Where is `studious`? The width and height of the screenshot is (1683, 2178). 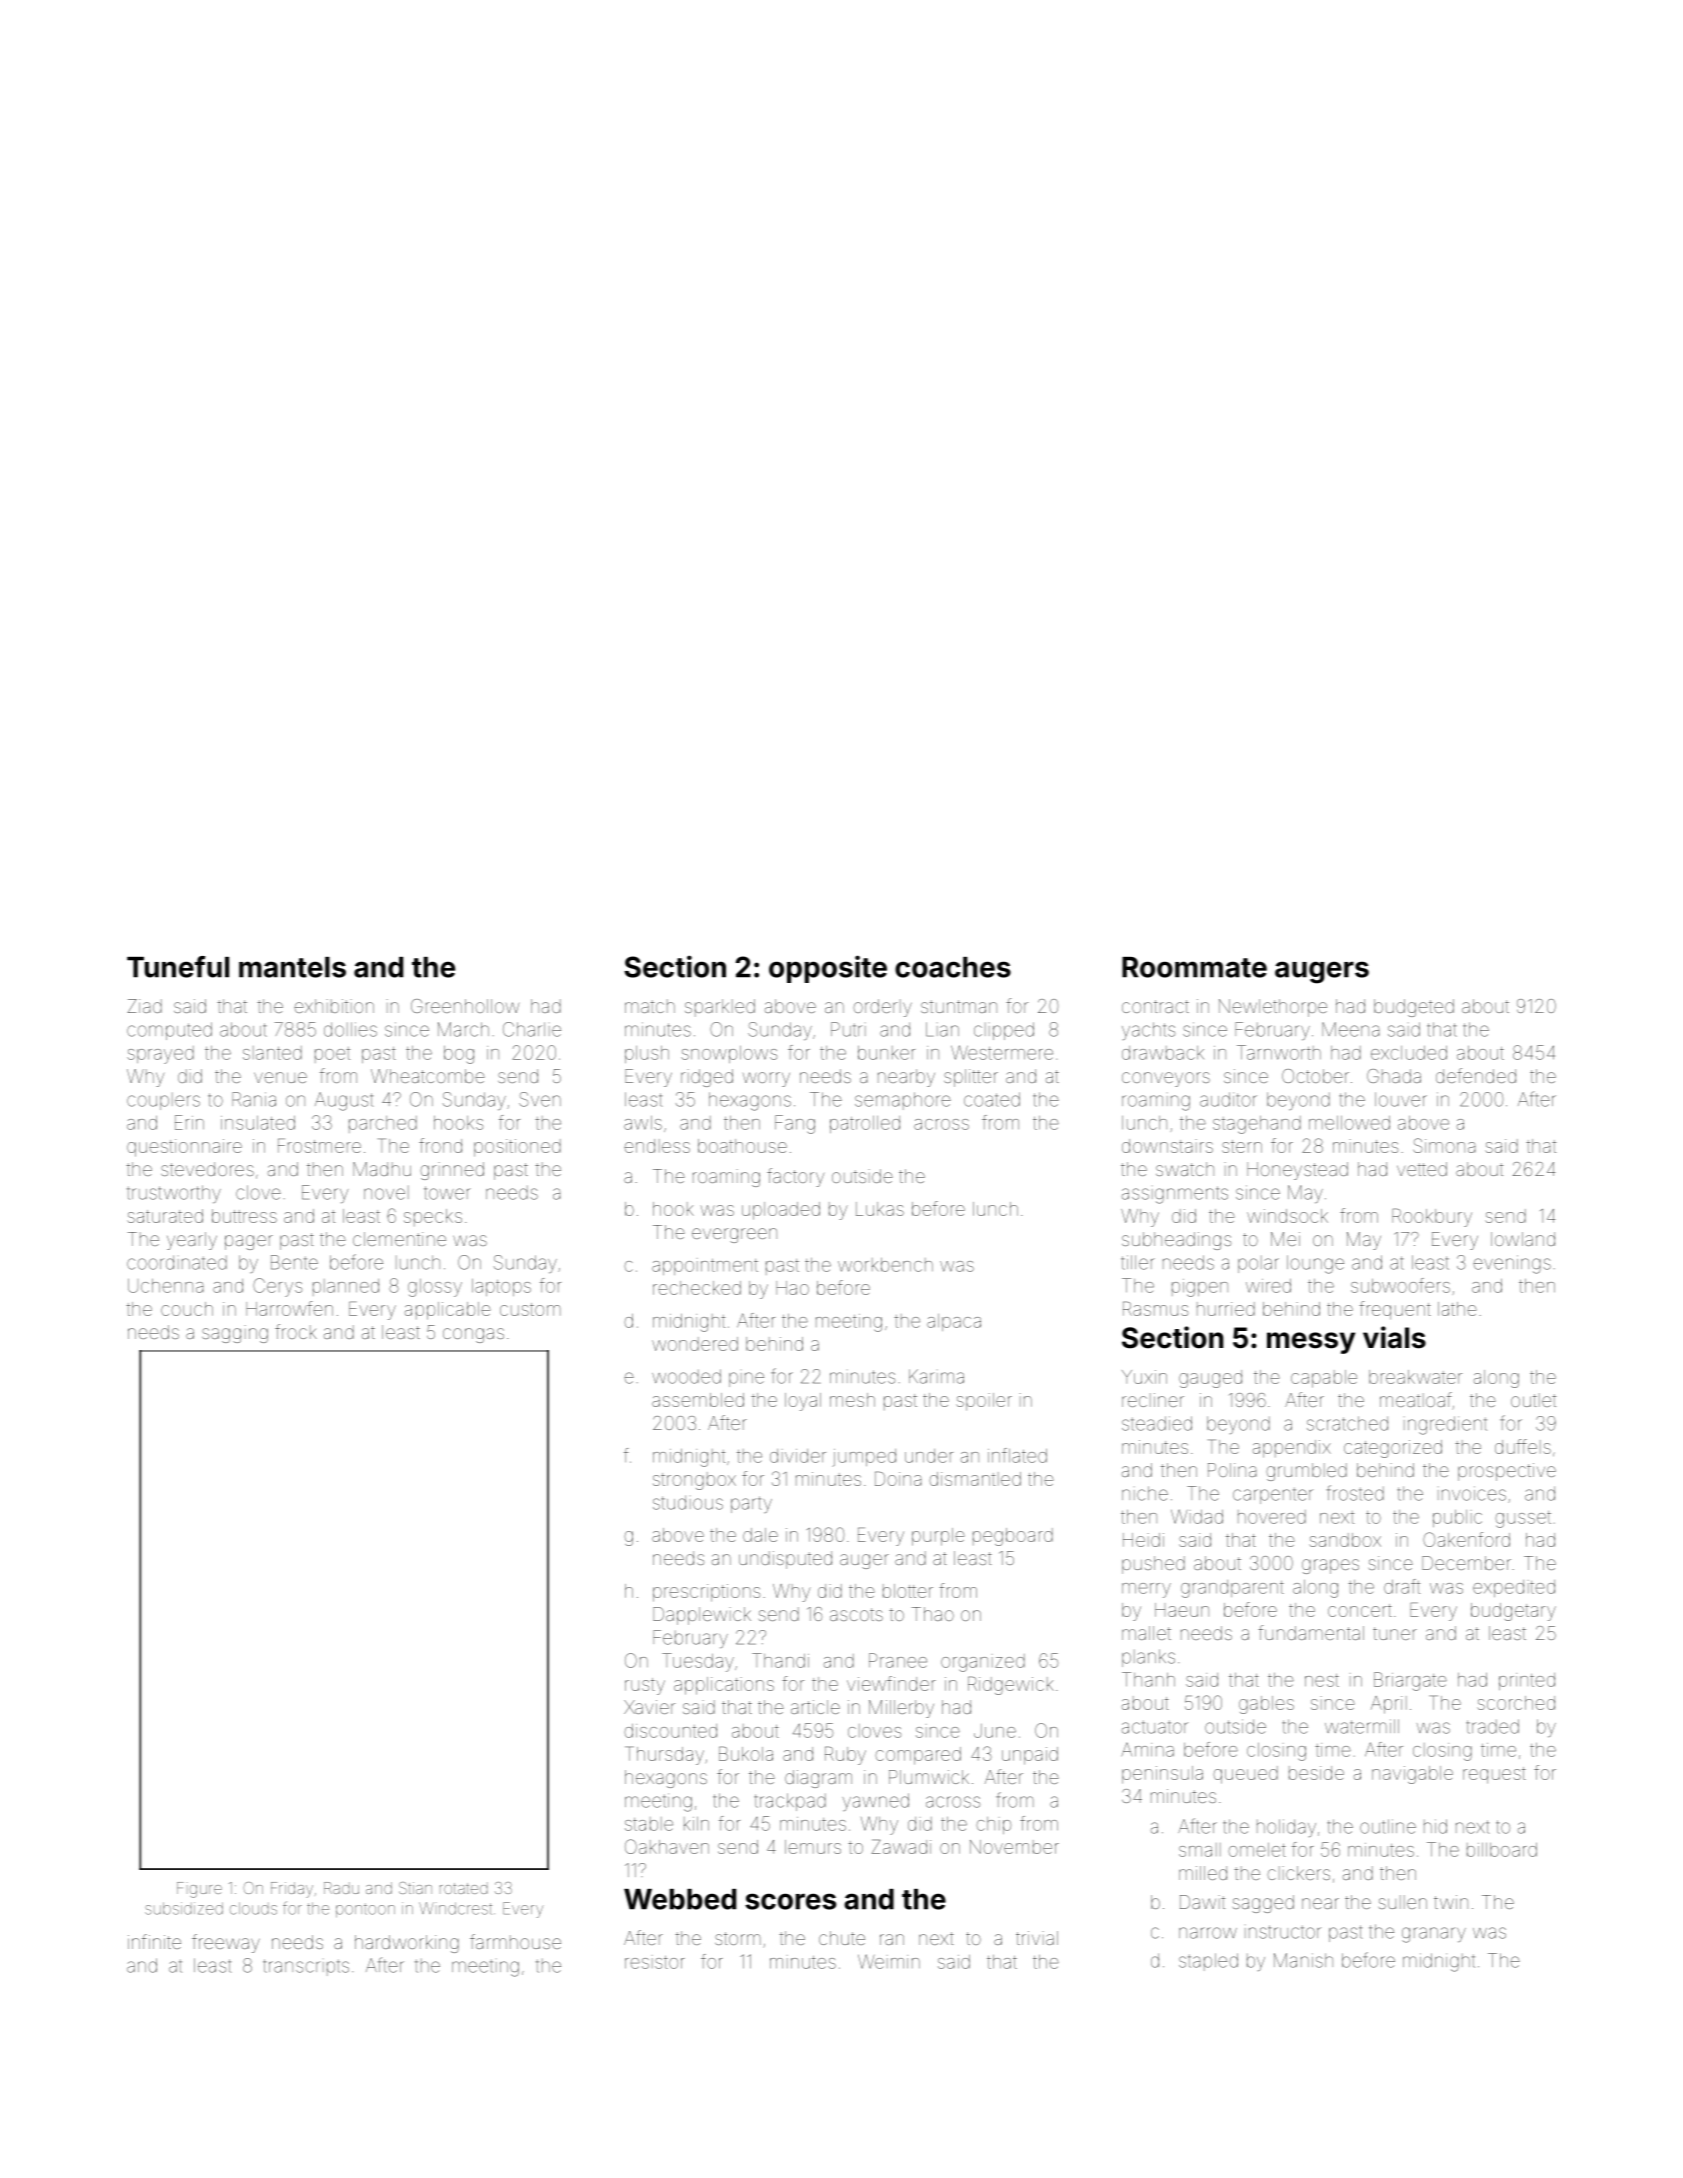 studious is located at coordinates (688, 1502).
